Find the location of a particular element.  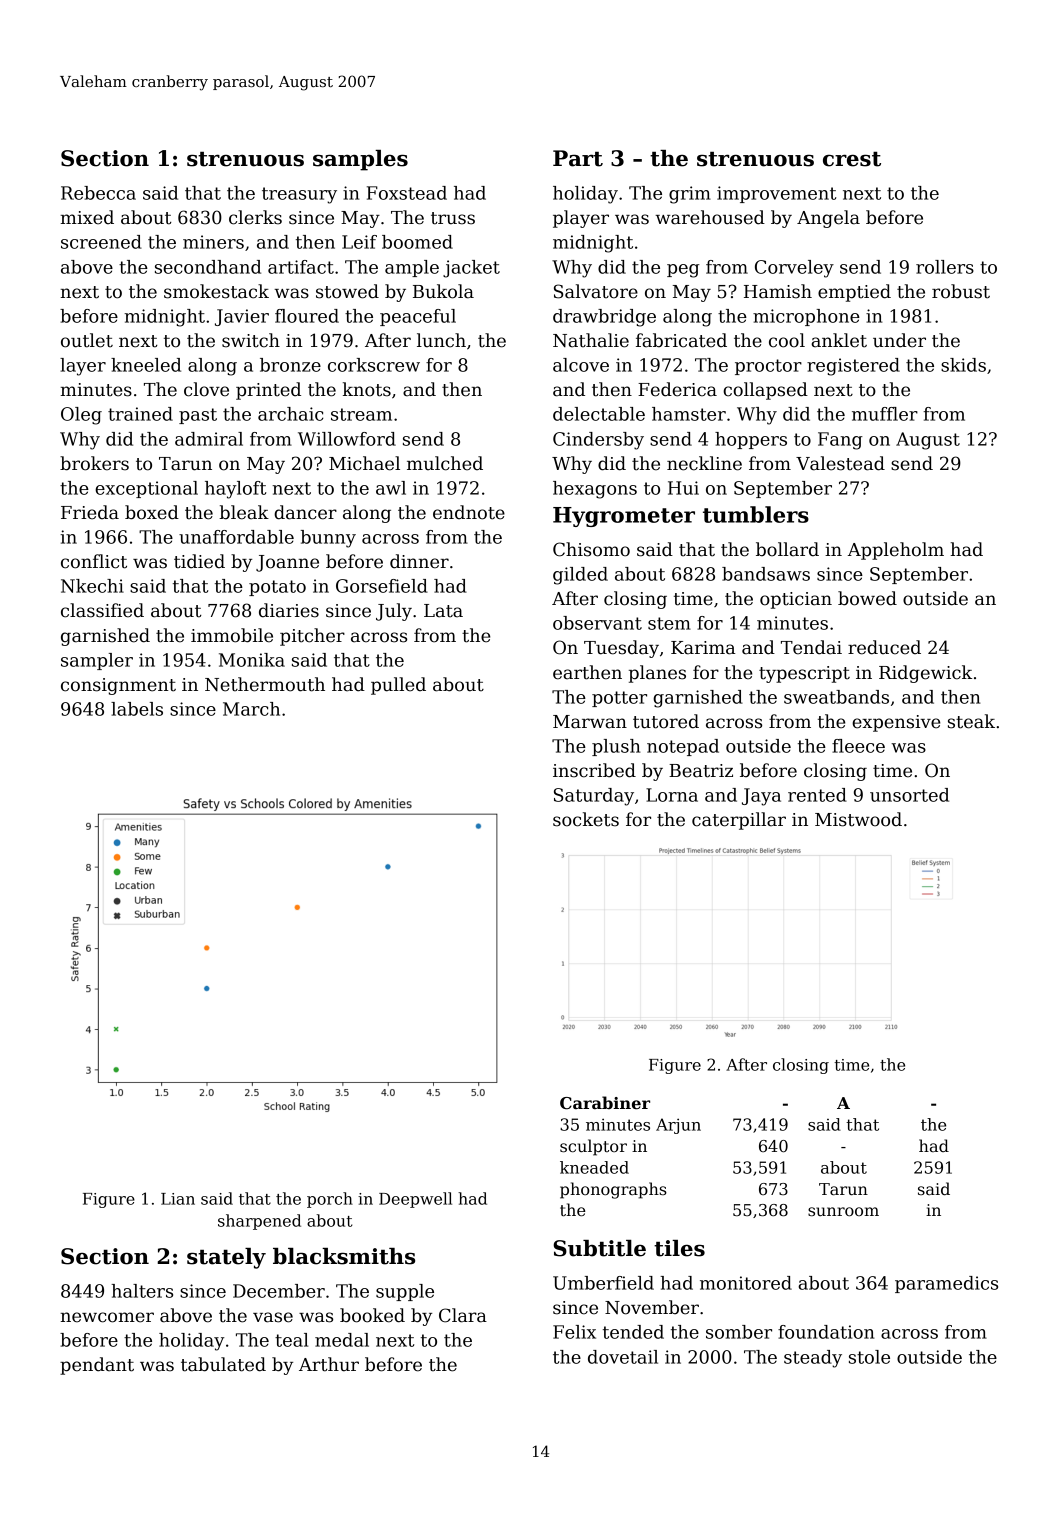

teal is located at coordinates (291, 1340).
